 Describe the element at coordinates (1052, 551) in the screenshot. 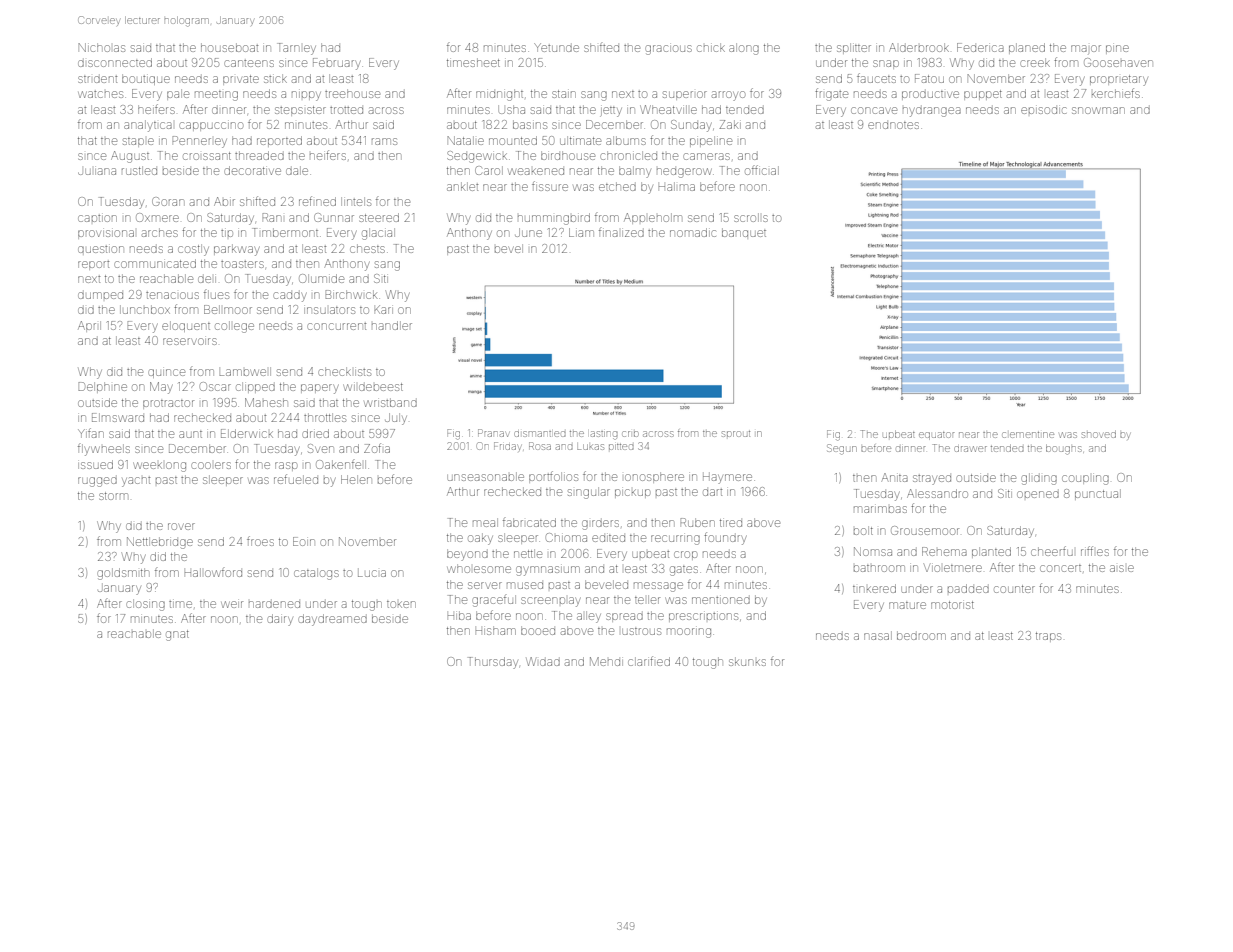

I see `cheerful` at that location.
